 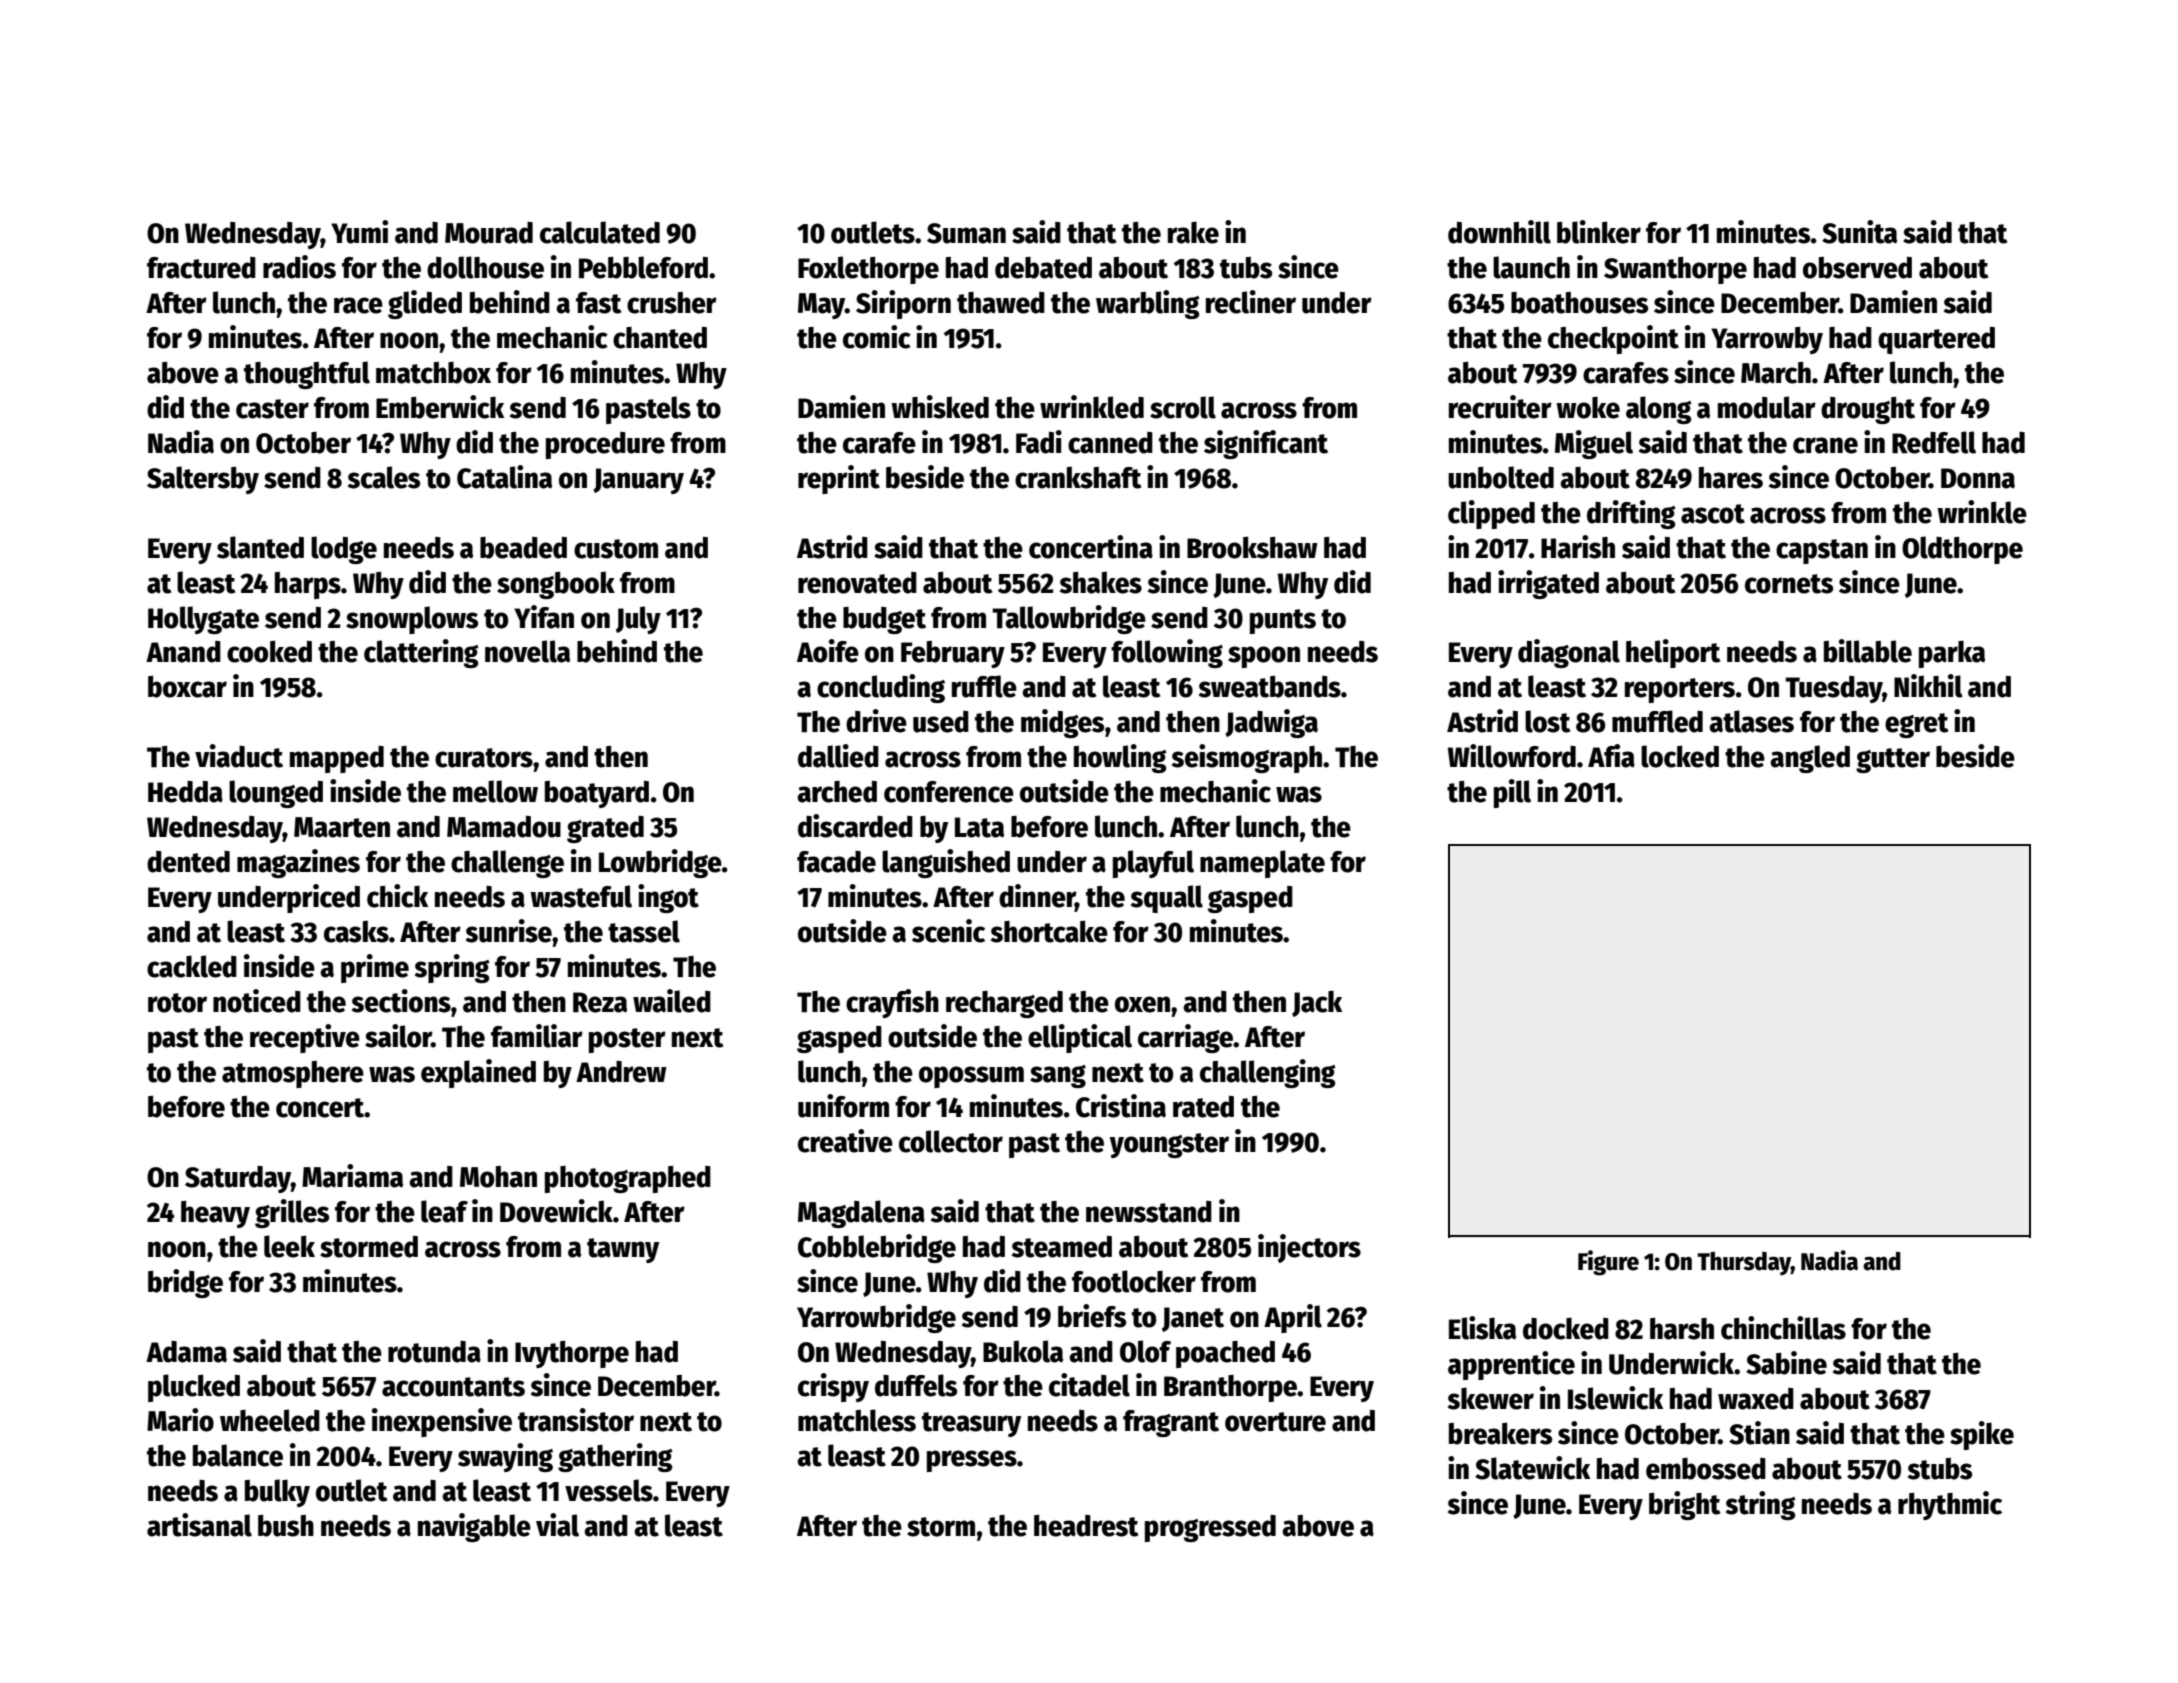 I want to click on cackled, so click(x=192, y=966).
